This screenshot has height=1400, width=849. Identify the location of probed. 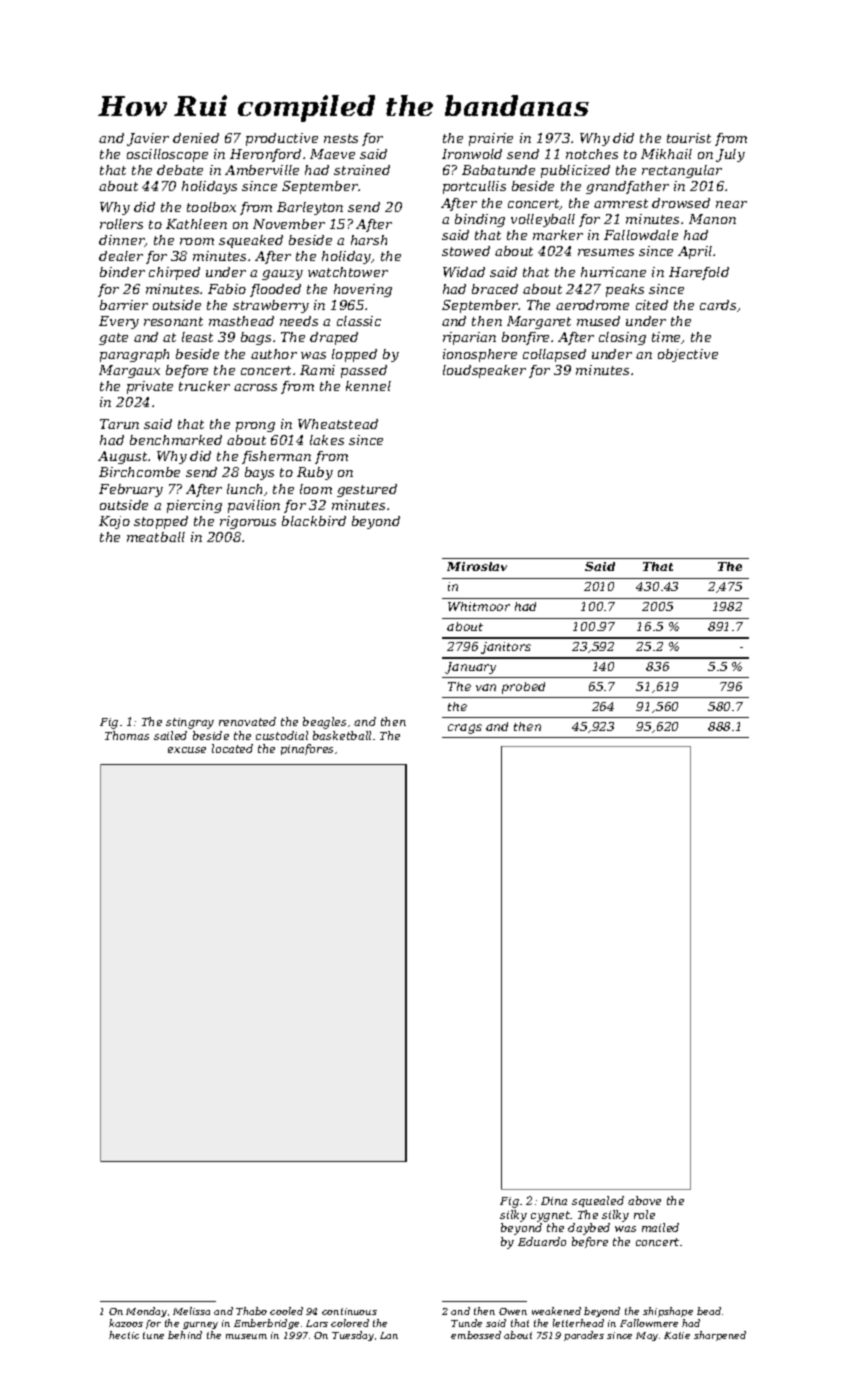
(523, 688).
